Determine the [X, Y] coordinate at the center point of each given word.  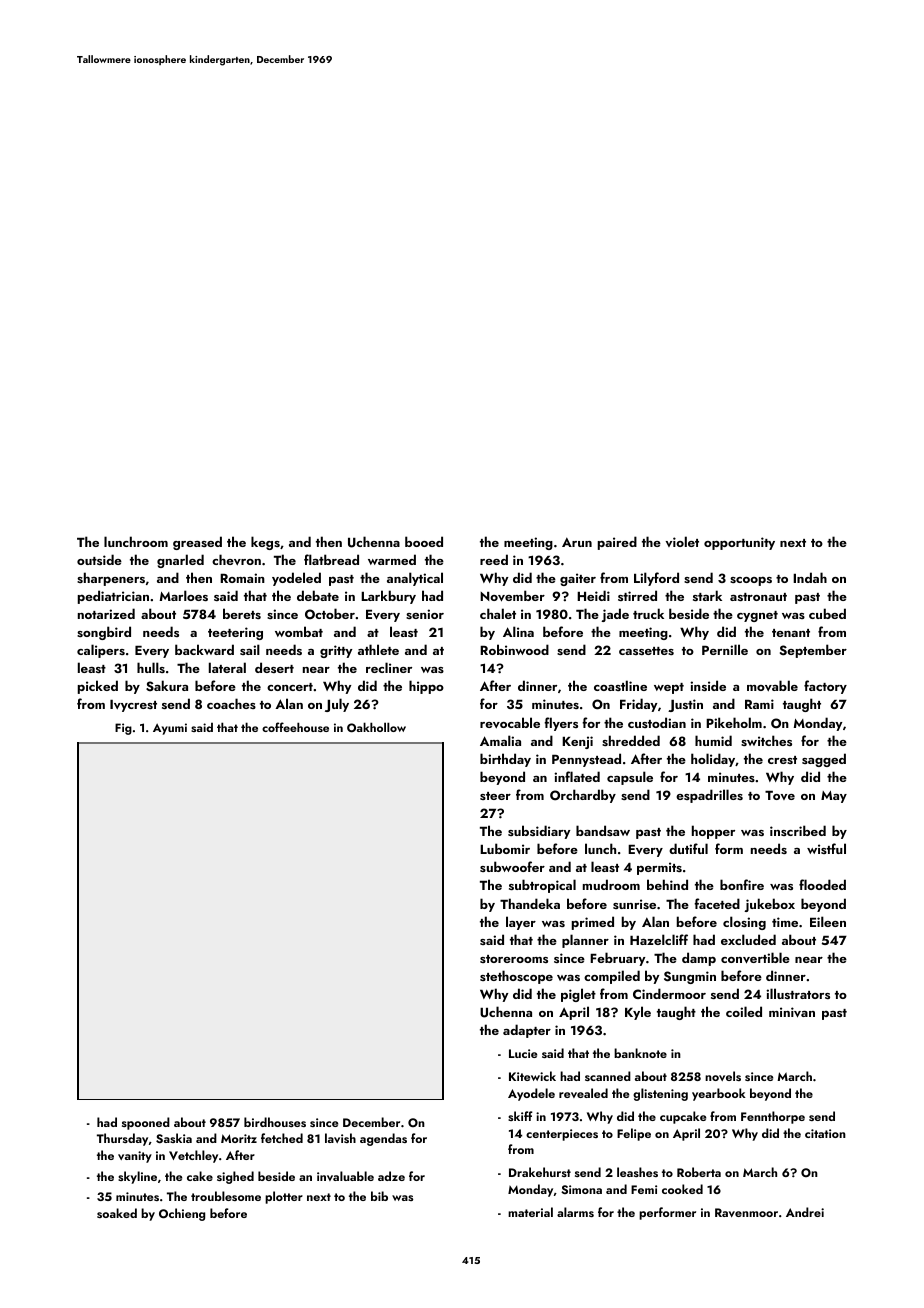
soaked [117, 1213]
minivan [792, 1012]
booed [424, 541]
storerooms [514, 959]
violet [682, 541]
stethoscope [516, 977]
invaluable [345, 1176]
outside [99, 559]
